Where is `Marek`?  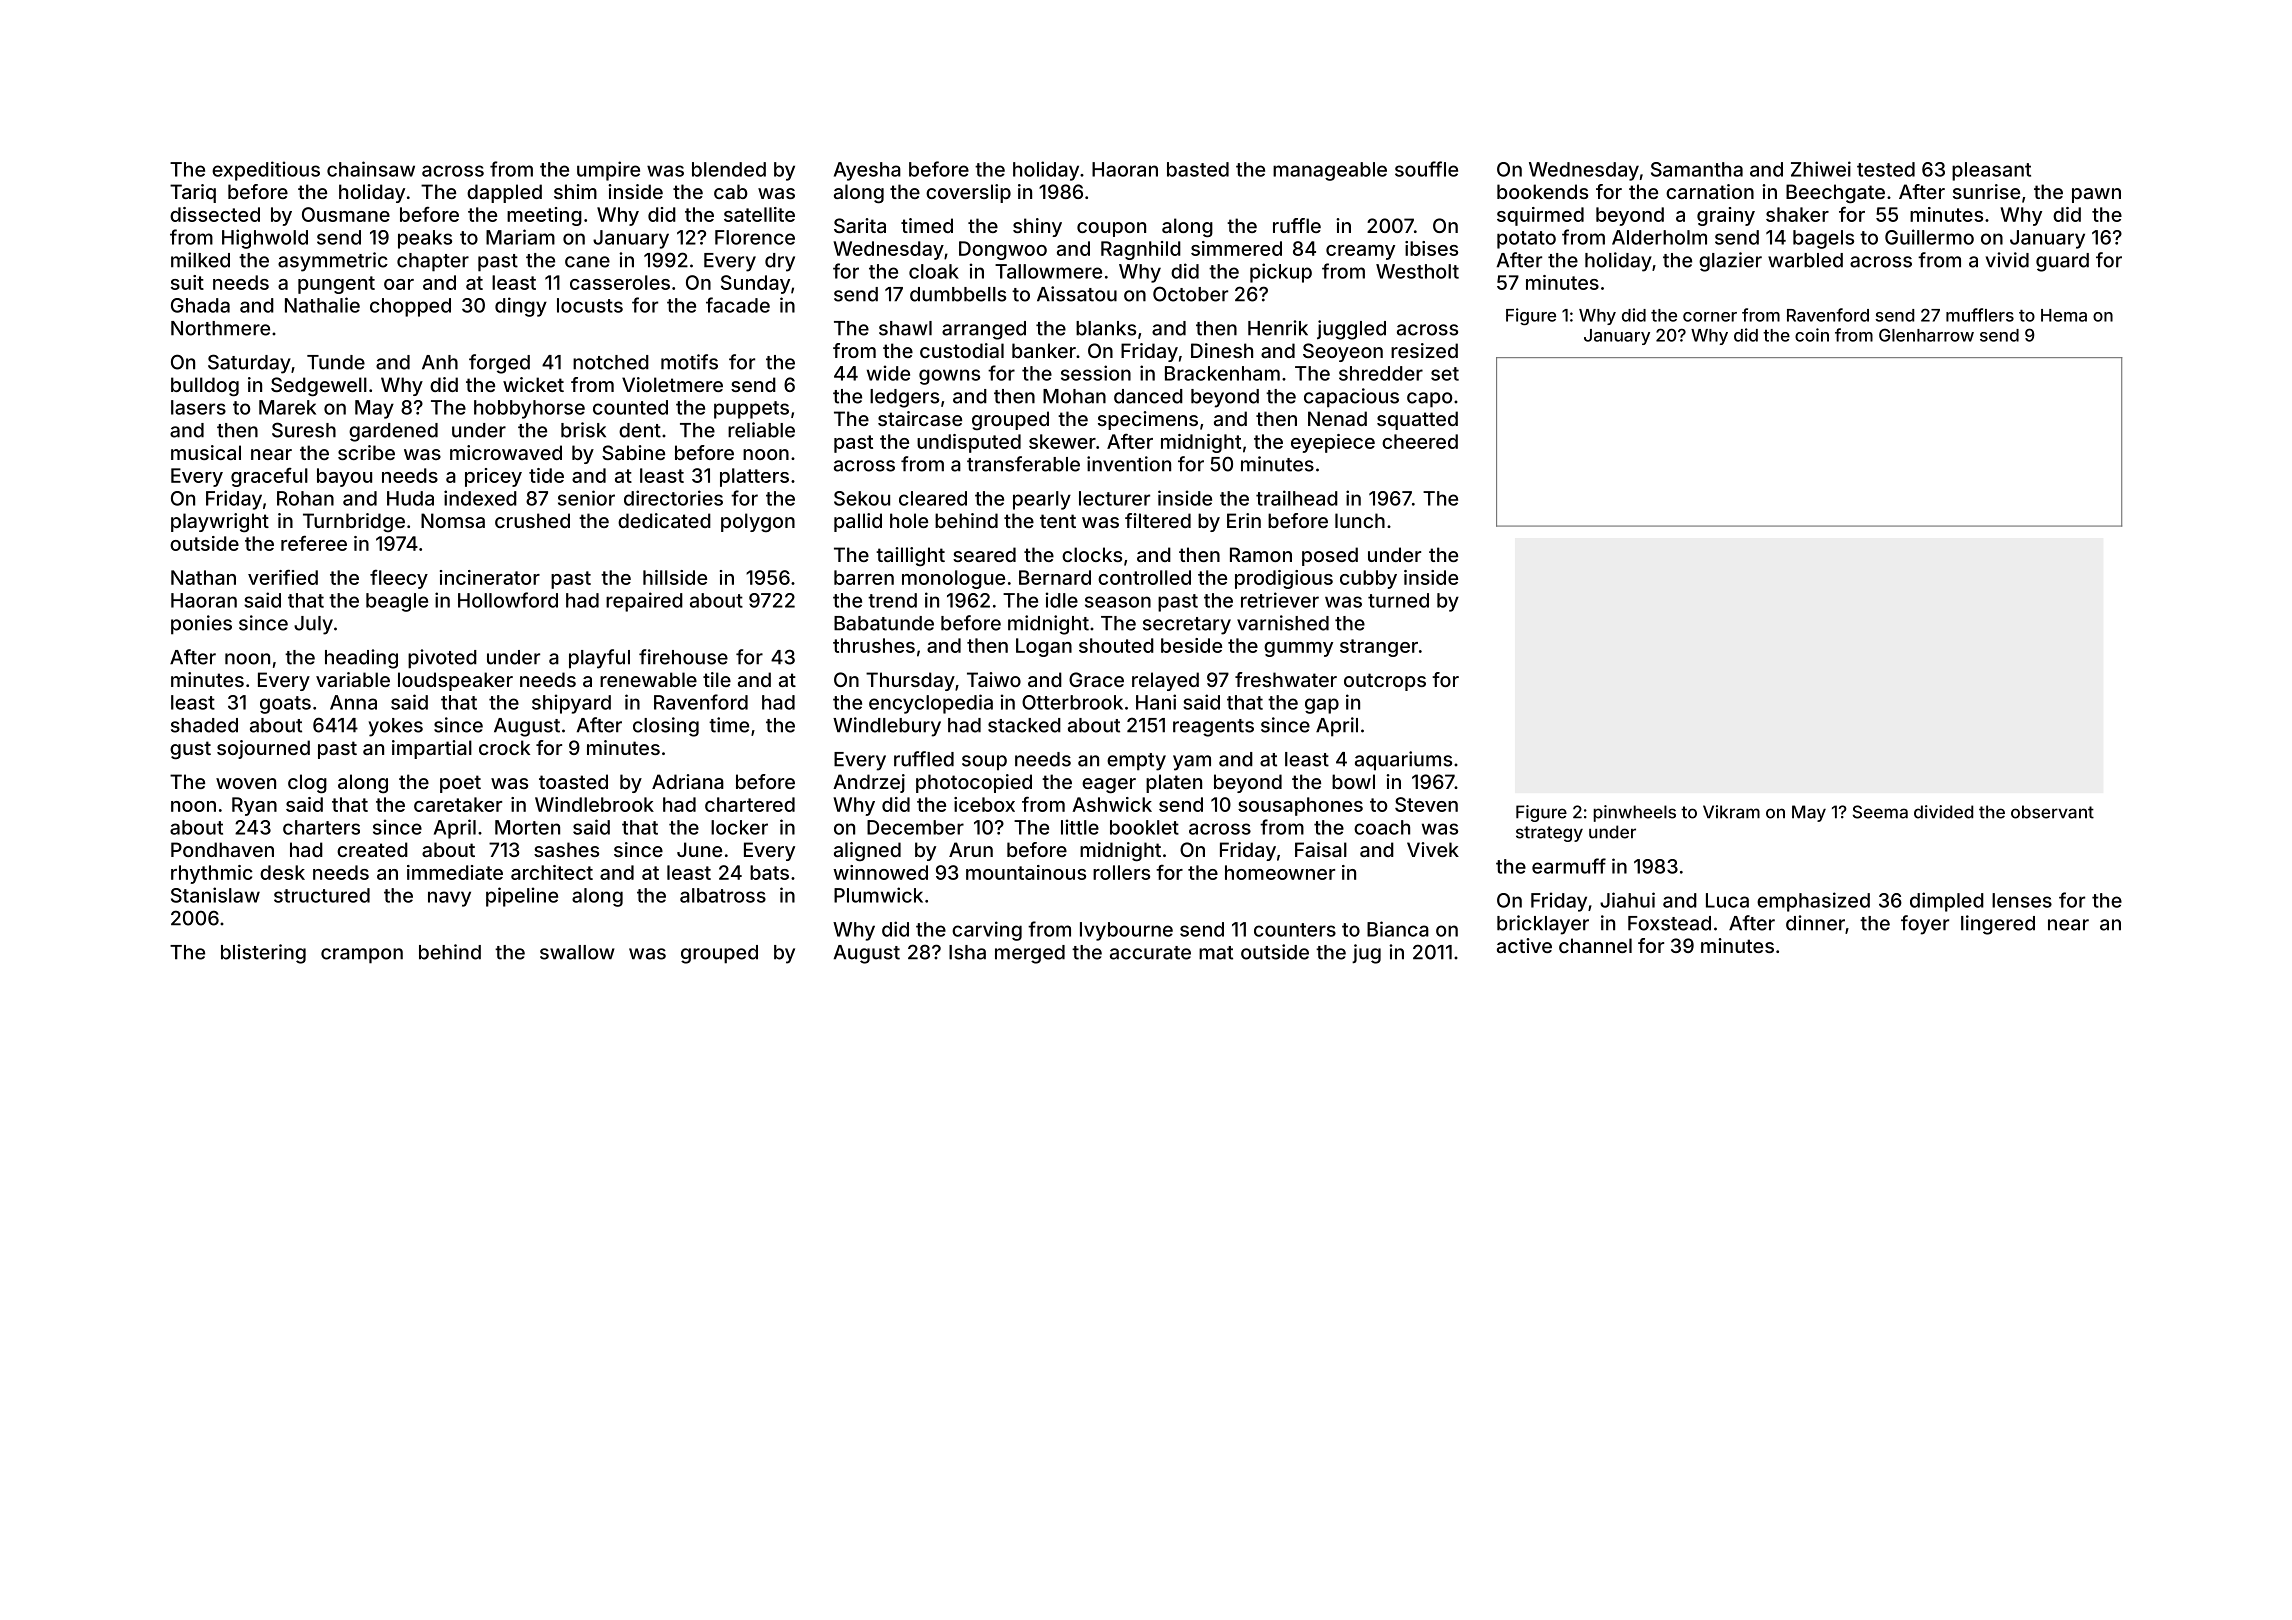
Marek is located at coordinates (287, 407).
